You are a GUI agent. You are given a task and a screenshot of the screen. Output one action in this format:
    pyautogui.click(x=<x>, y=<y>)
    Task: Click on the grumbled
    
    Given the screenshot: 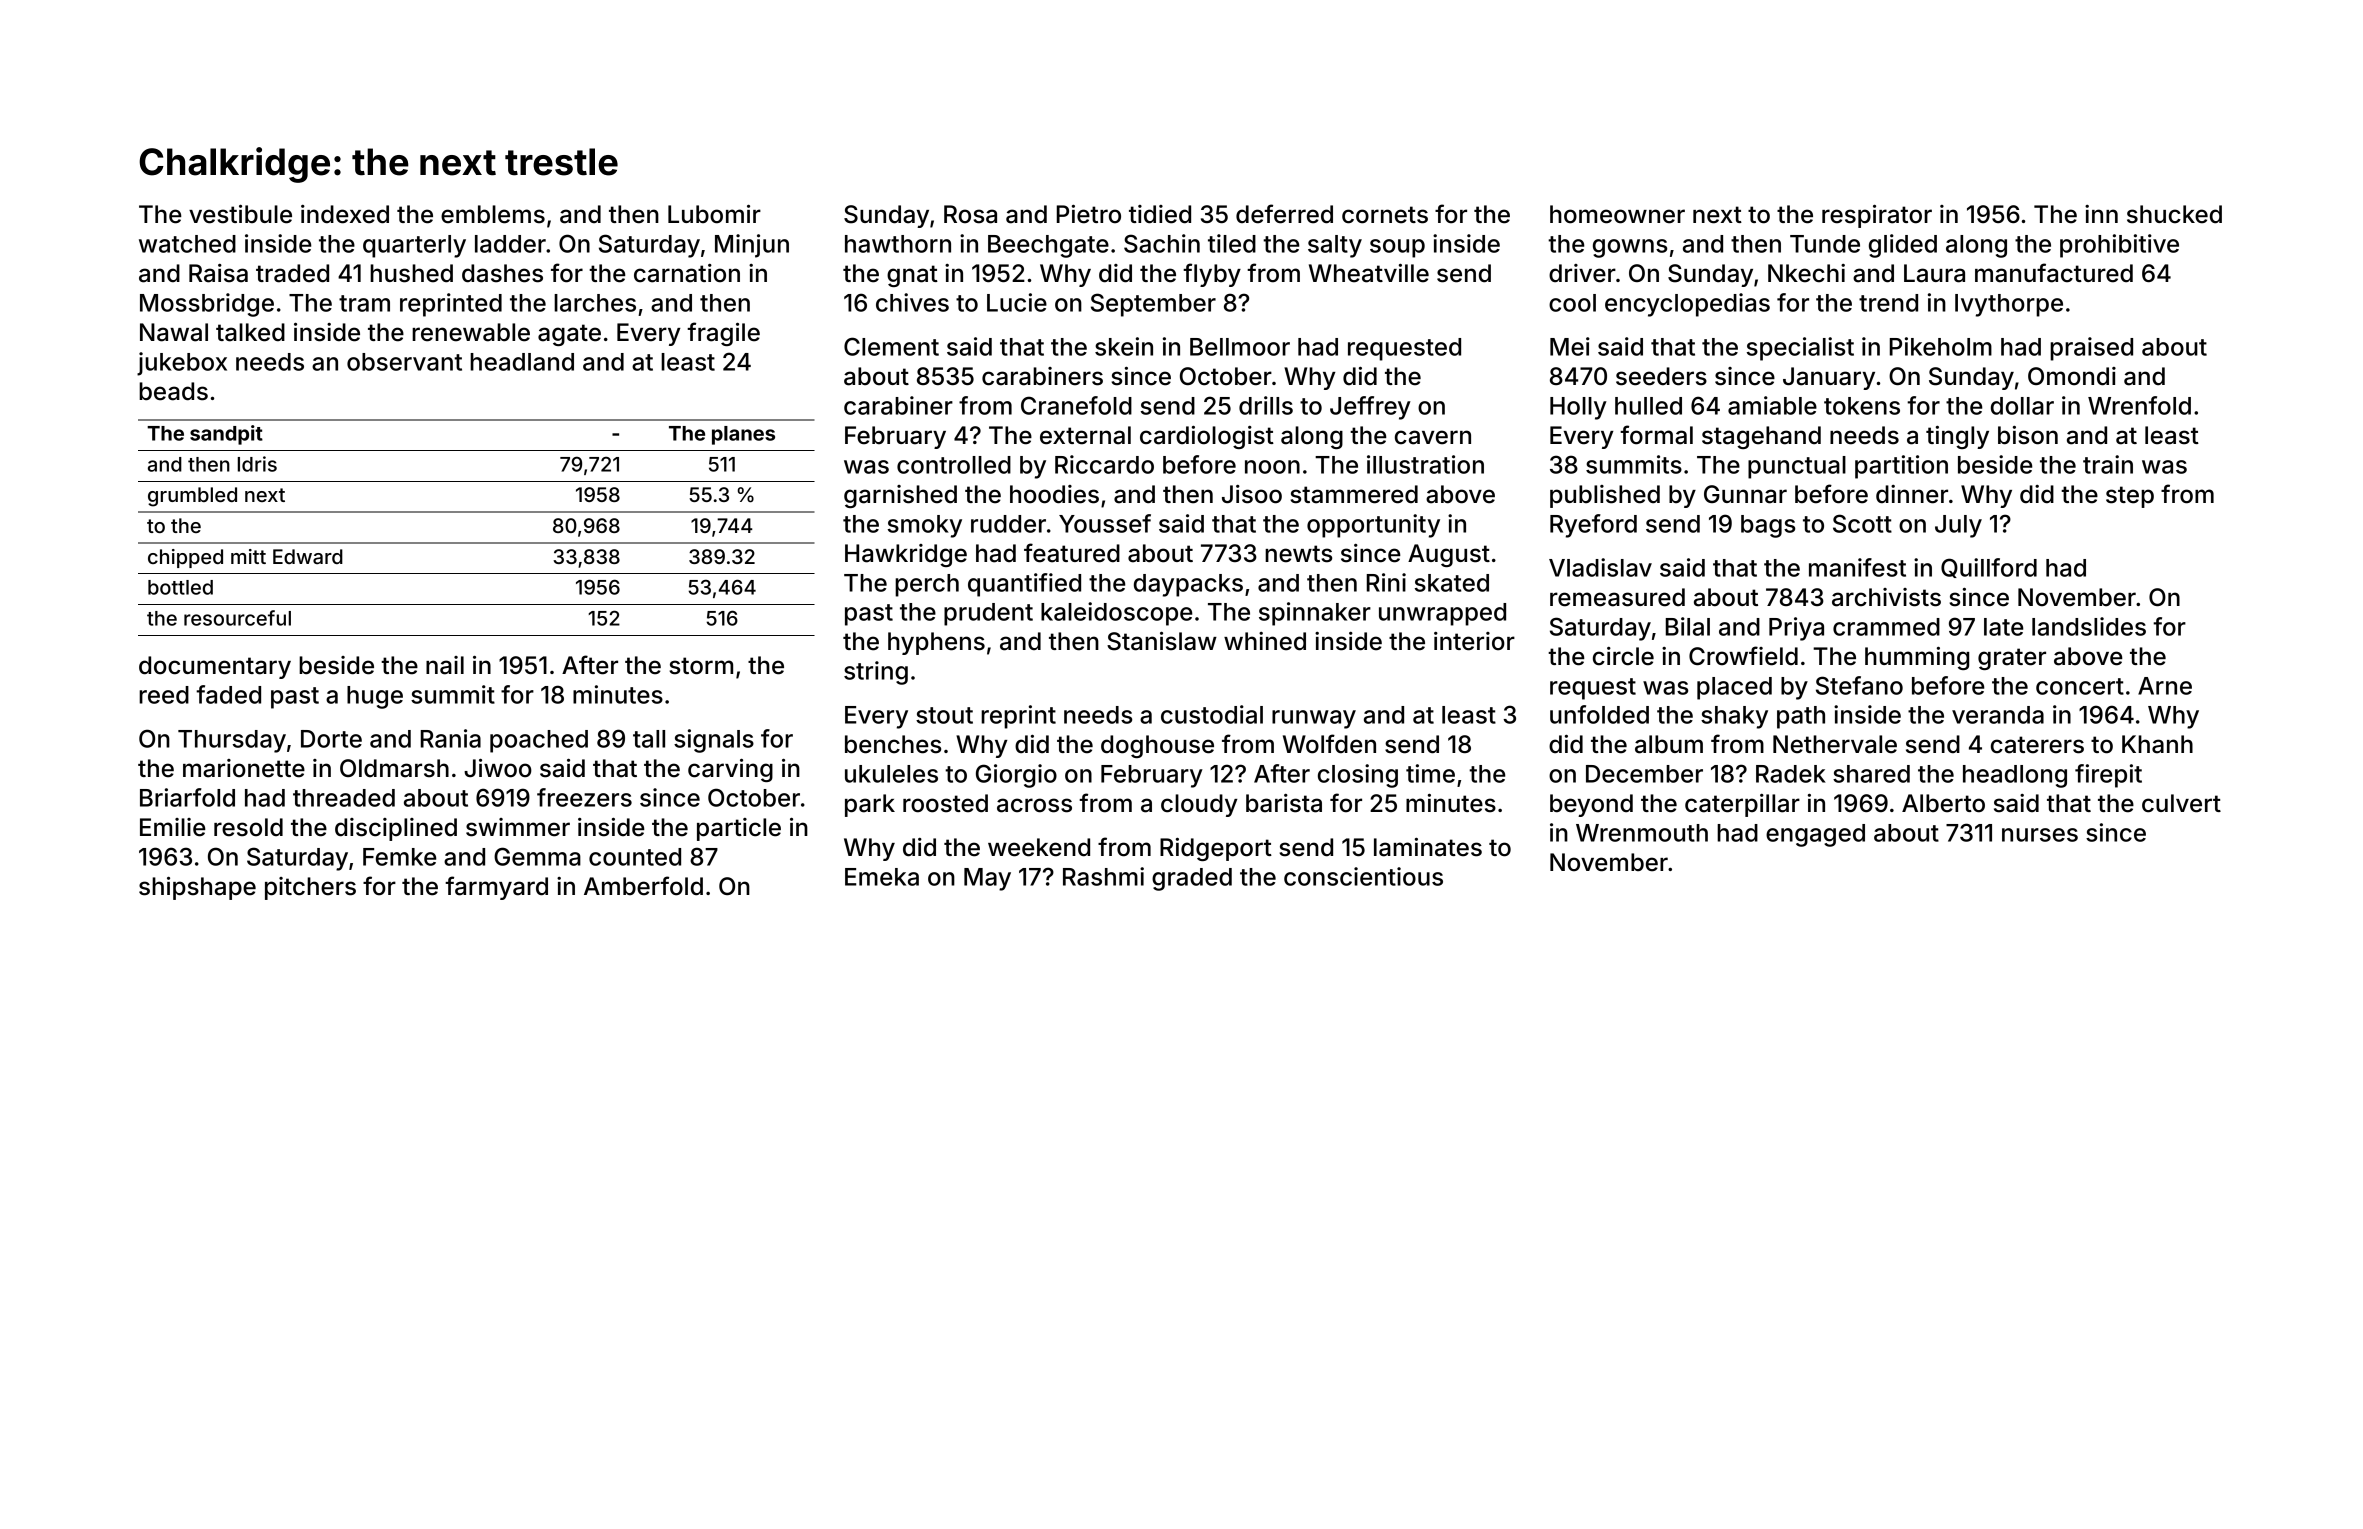 What is the action you would take?
    pyautogui.click(x=192, y=497)
